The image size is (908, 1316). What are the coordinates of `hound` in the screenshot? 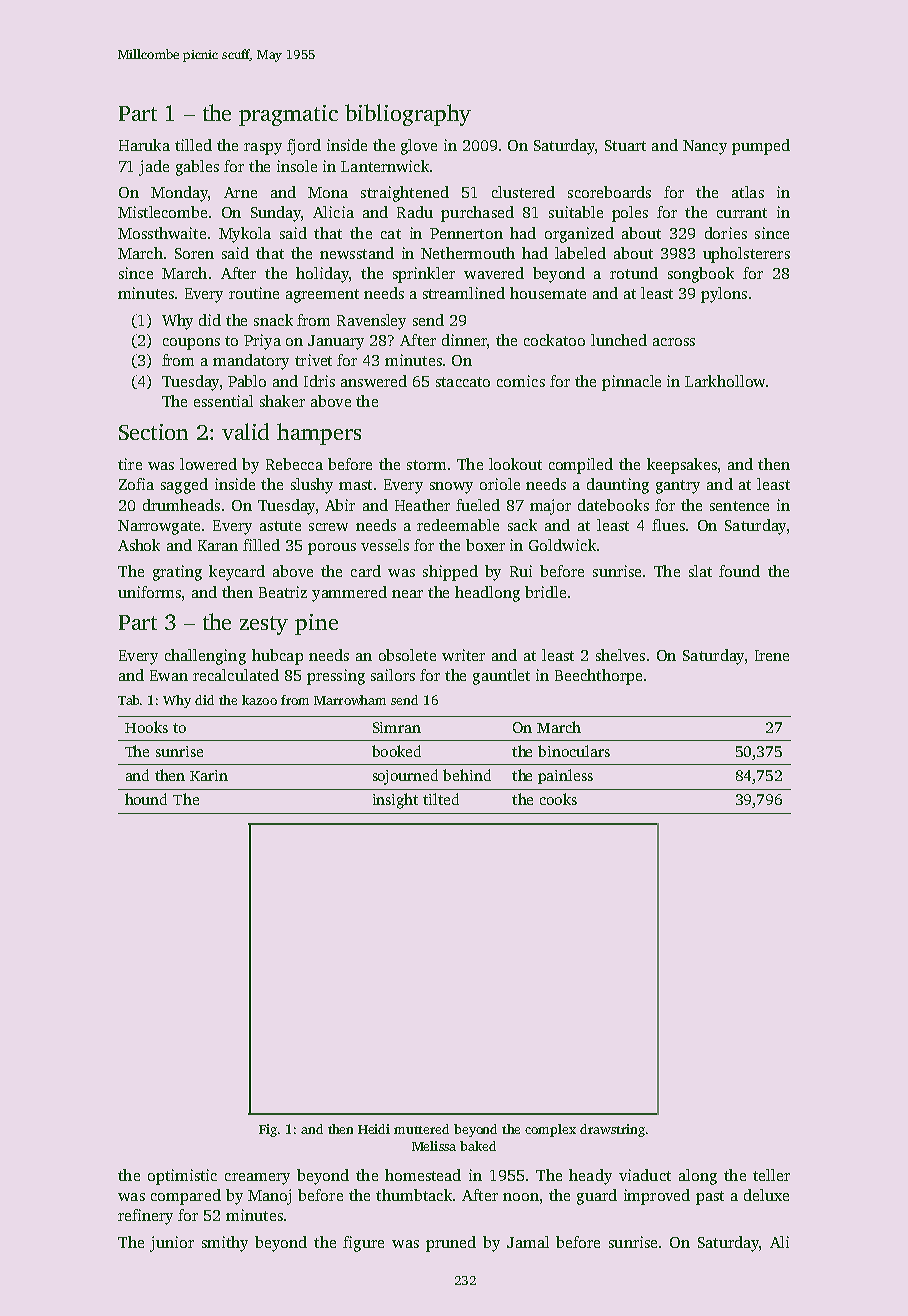 It's located at (146, 799).
